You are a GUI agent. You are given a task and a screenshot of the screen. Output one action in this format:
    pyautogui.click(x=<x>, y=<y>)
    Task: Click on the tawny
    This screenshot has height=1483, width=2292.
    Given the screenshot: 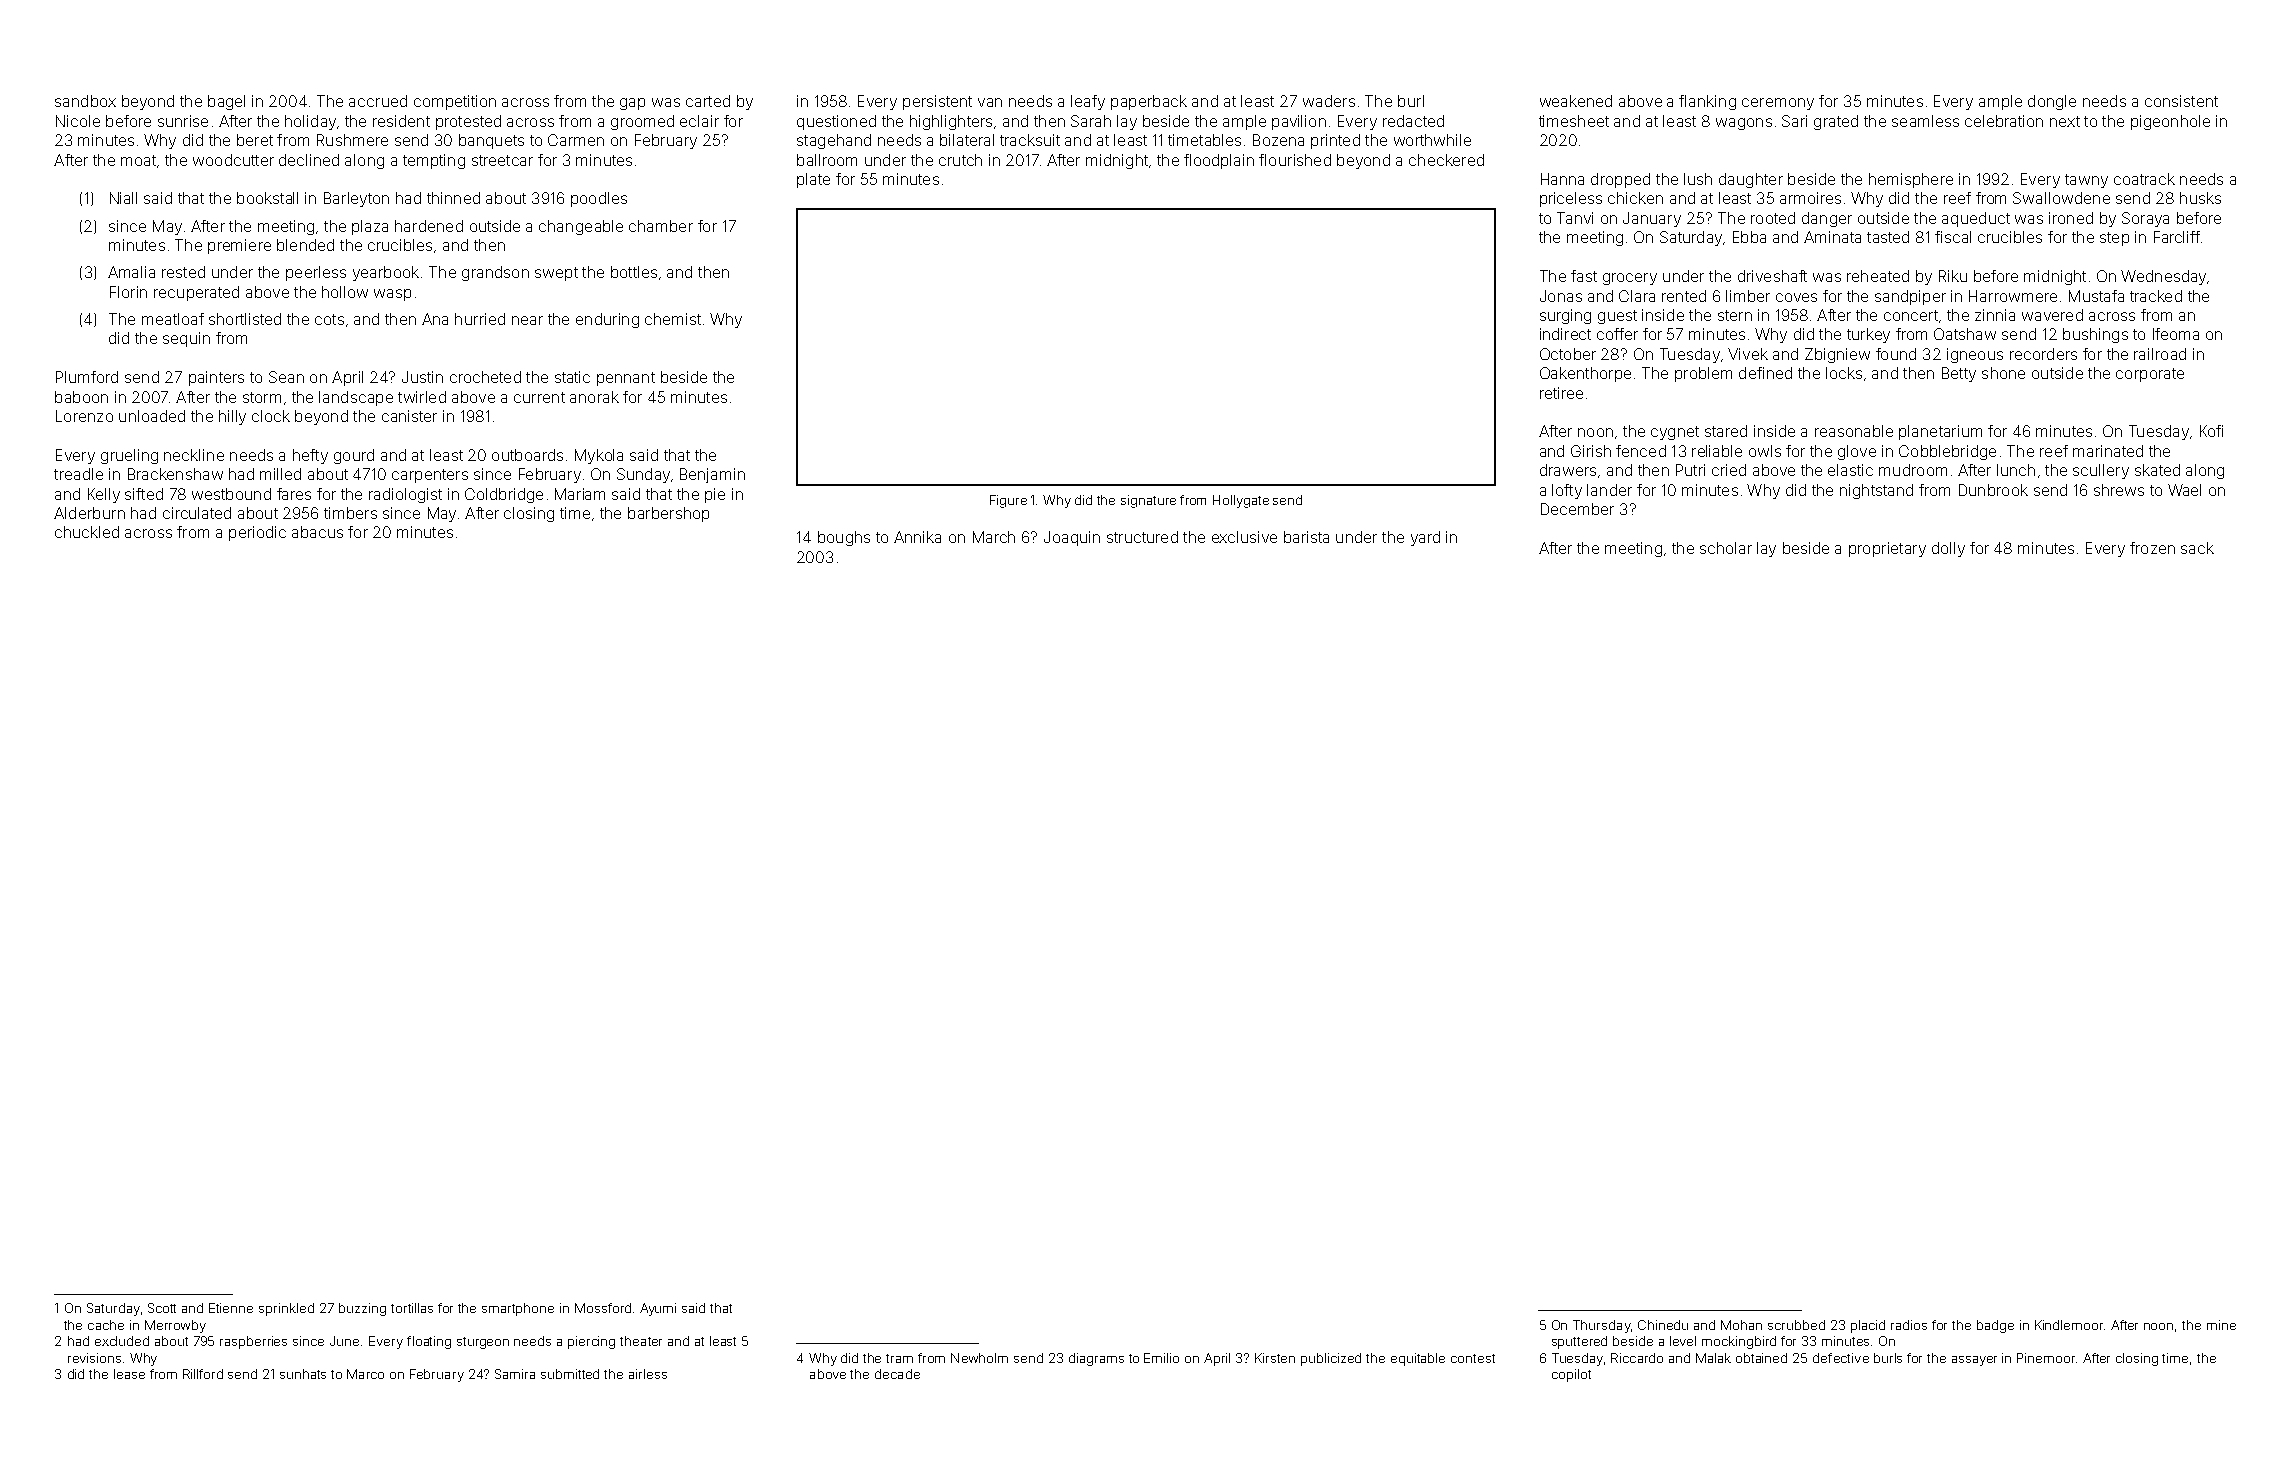 What is the action you would take?
    pyautogui.click(x=2086, y=181)
